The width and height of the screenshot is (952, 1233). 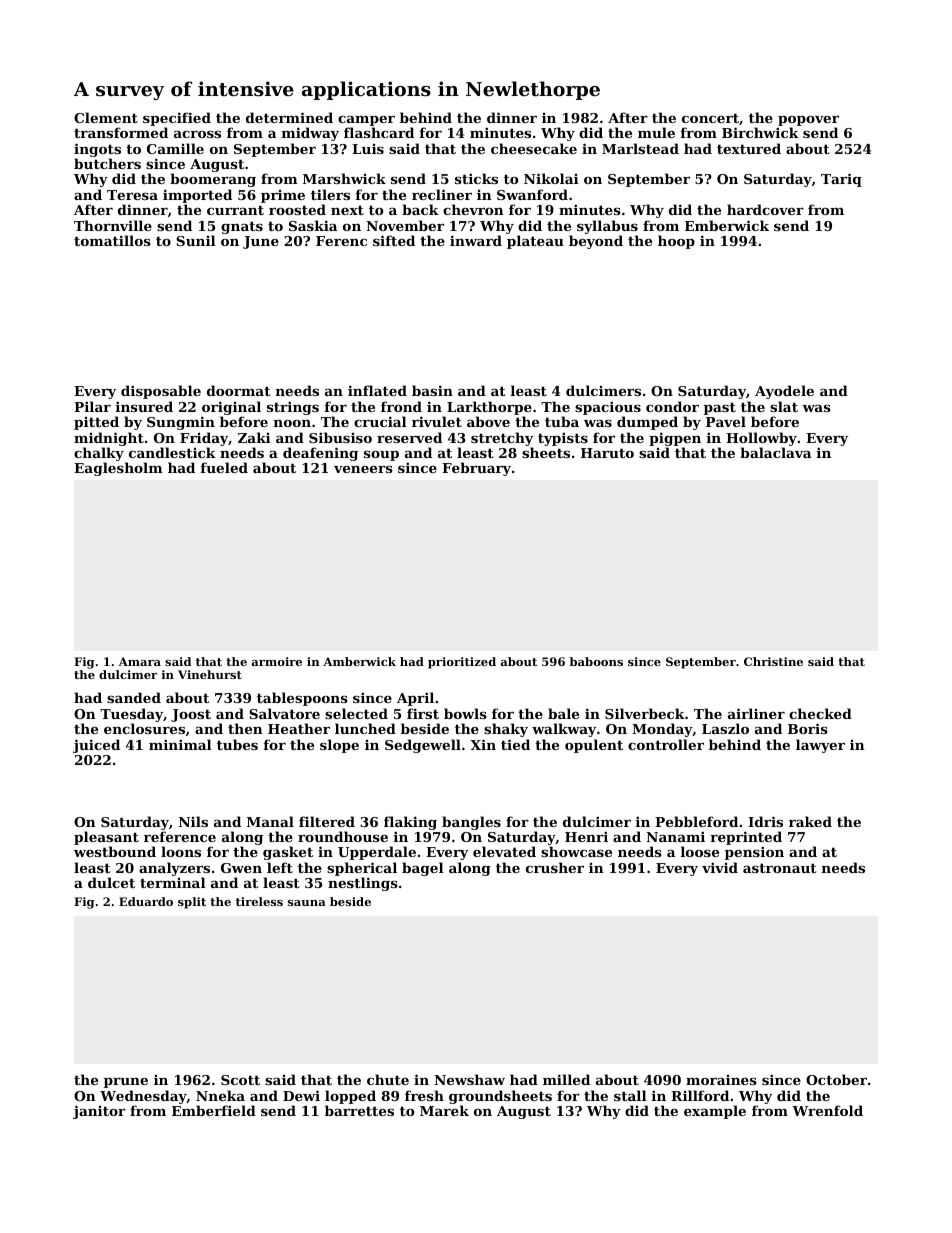 I want to click on Swanford, so click(x=532, y=194).
